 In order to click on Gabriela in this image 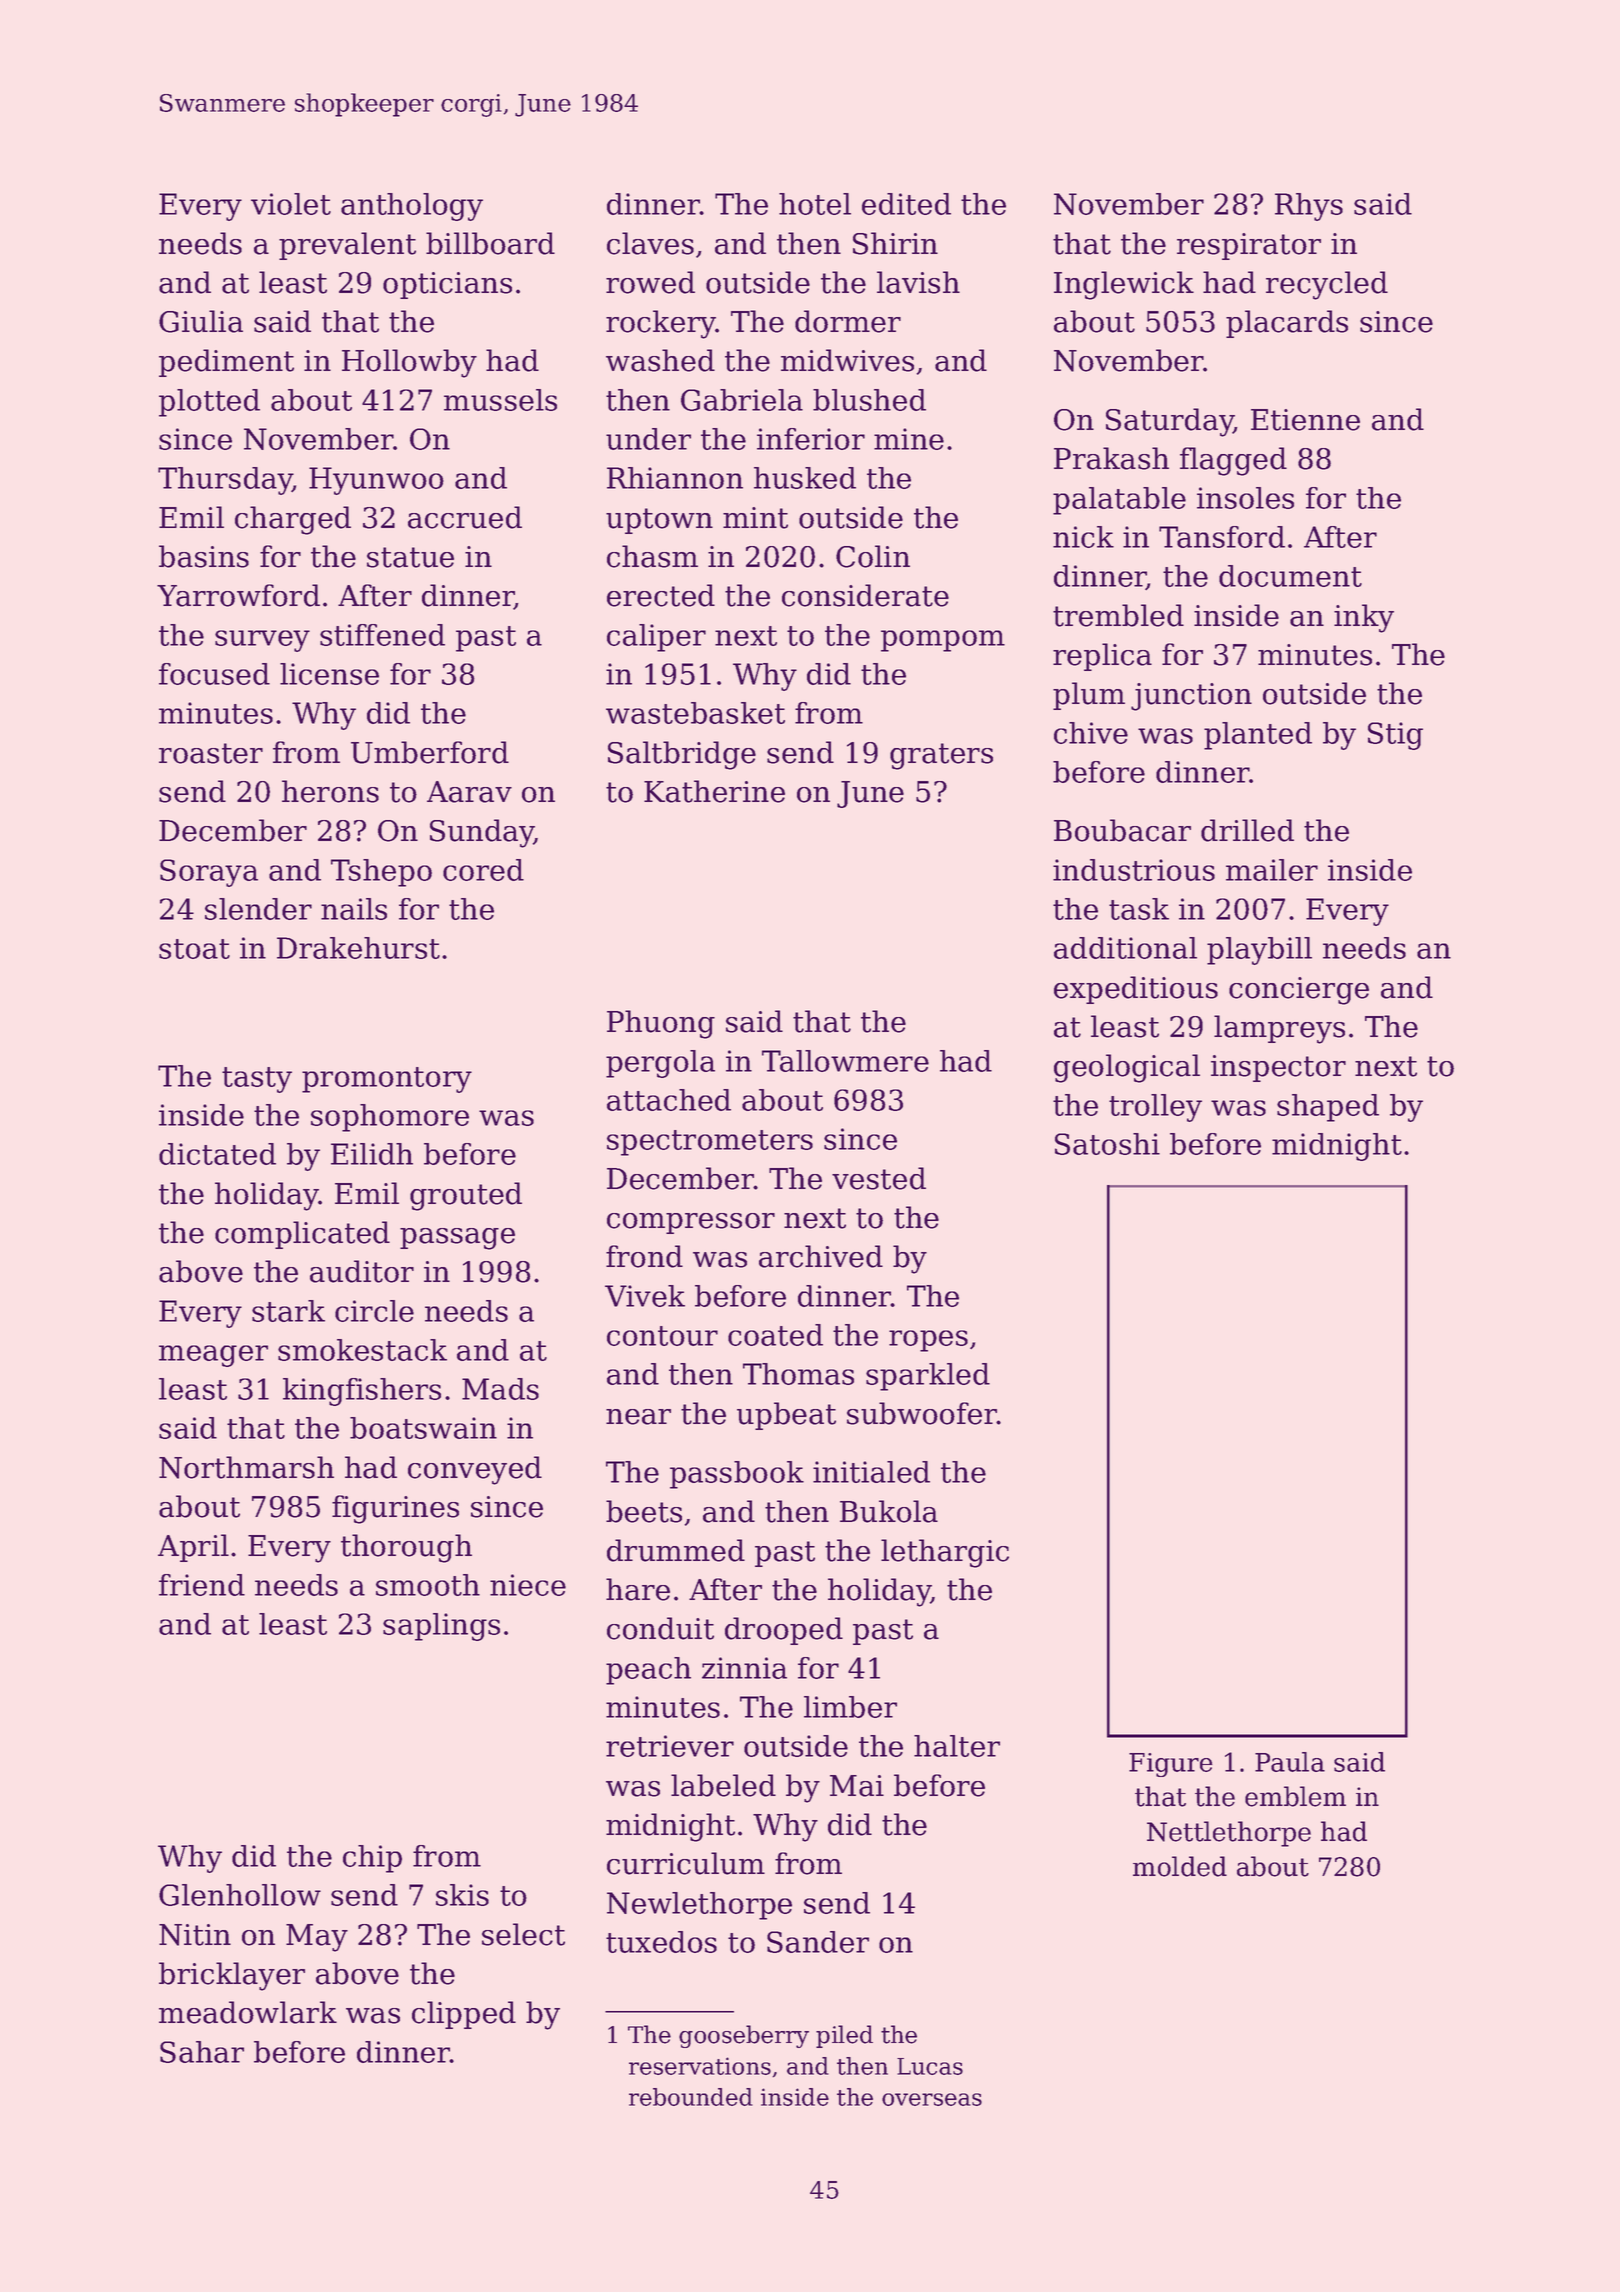, I will do `click(742, 400)`.
